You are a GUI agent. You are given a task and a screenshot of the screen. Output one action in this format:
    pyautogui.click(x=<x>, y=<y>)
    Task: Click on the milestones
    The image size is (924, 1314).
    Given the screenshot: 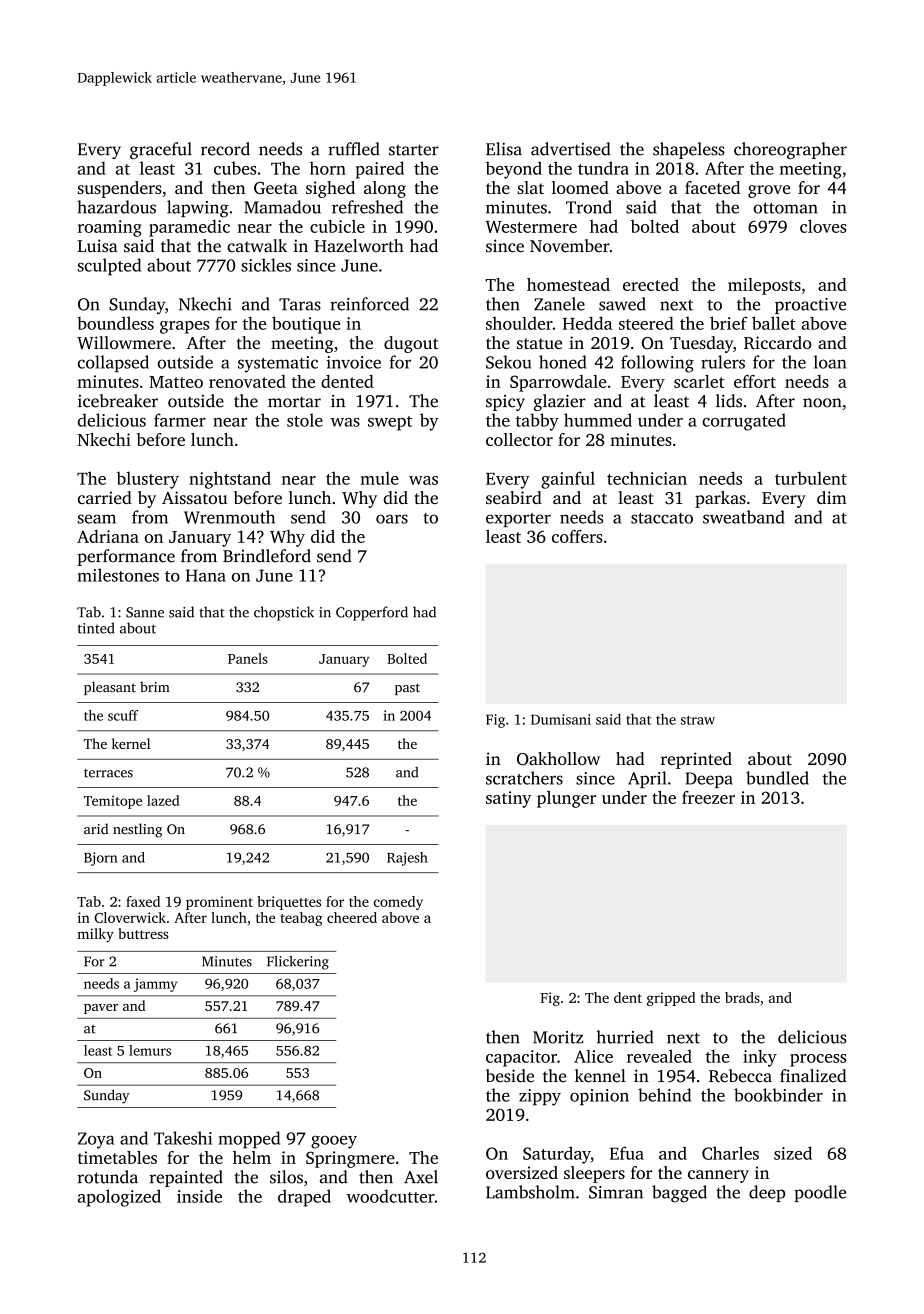 What is the action you would take?
    pyautogui.click(x=118, y=575)
